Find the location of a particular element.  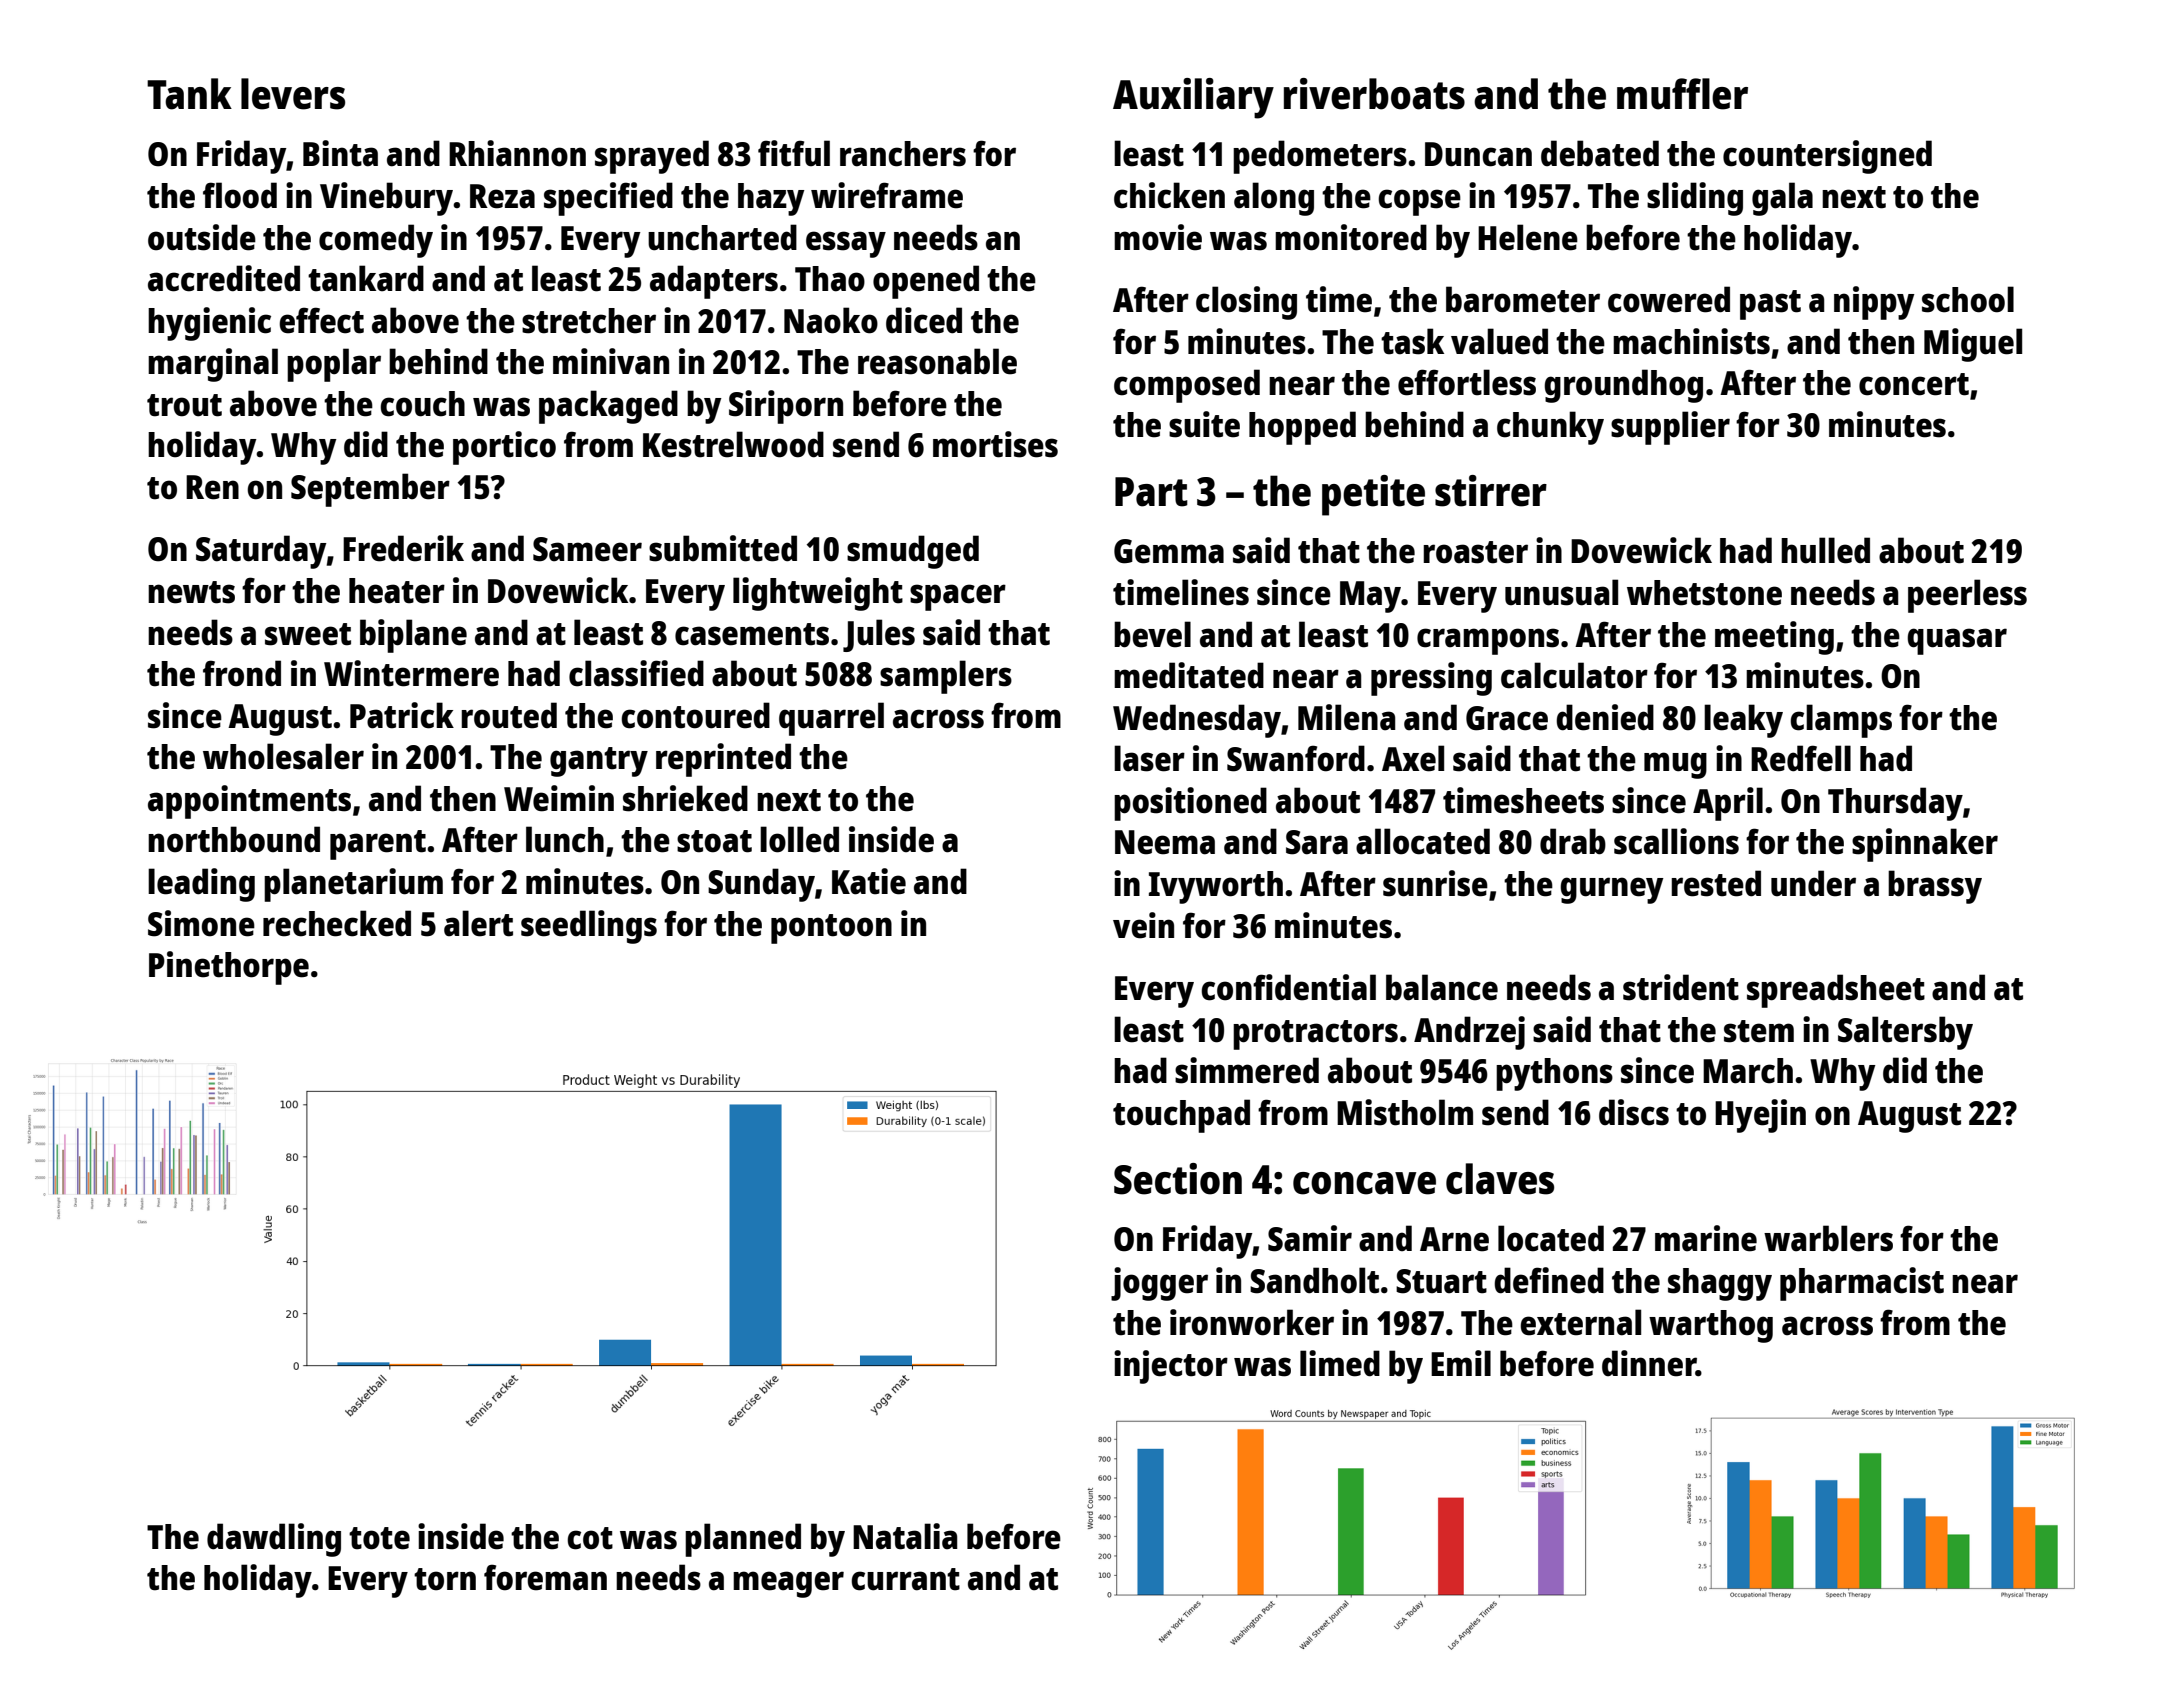

dawdling is located at coordinates (274, 1540).
